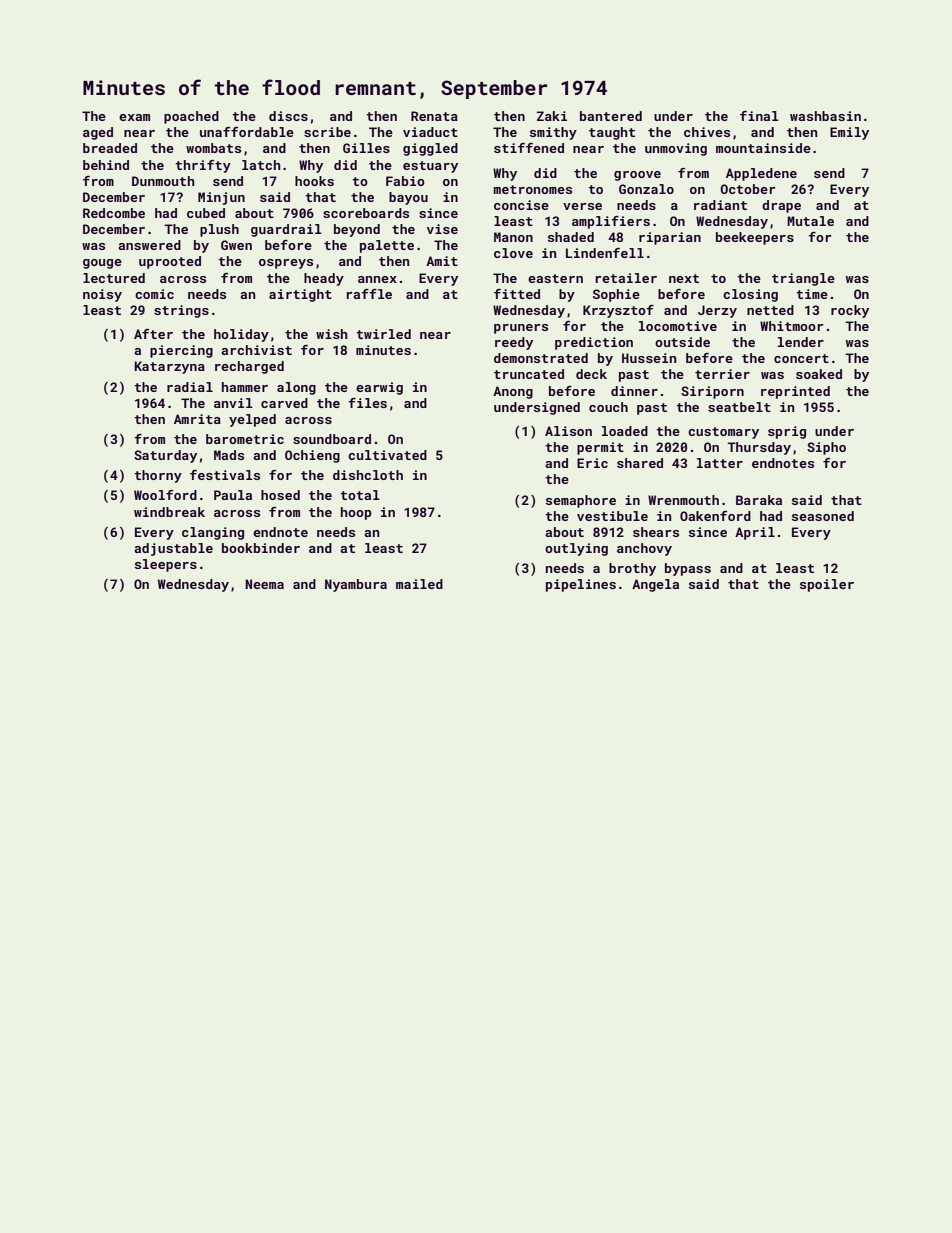 Image resolution: width=952 pixels, height=1233 pixels. Describe the element at coordinates (387, 455) in the screenshot. I see `cultivated` at that location.
